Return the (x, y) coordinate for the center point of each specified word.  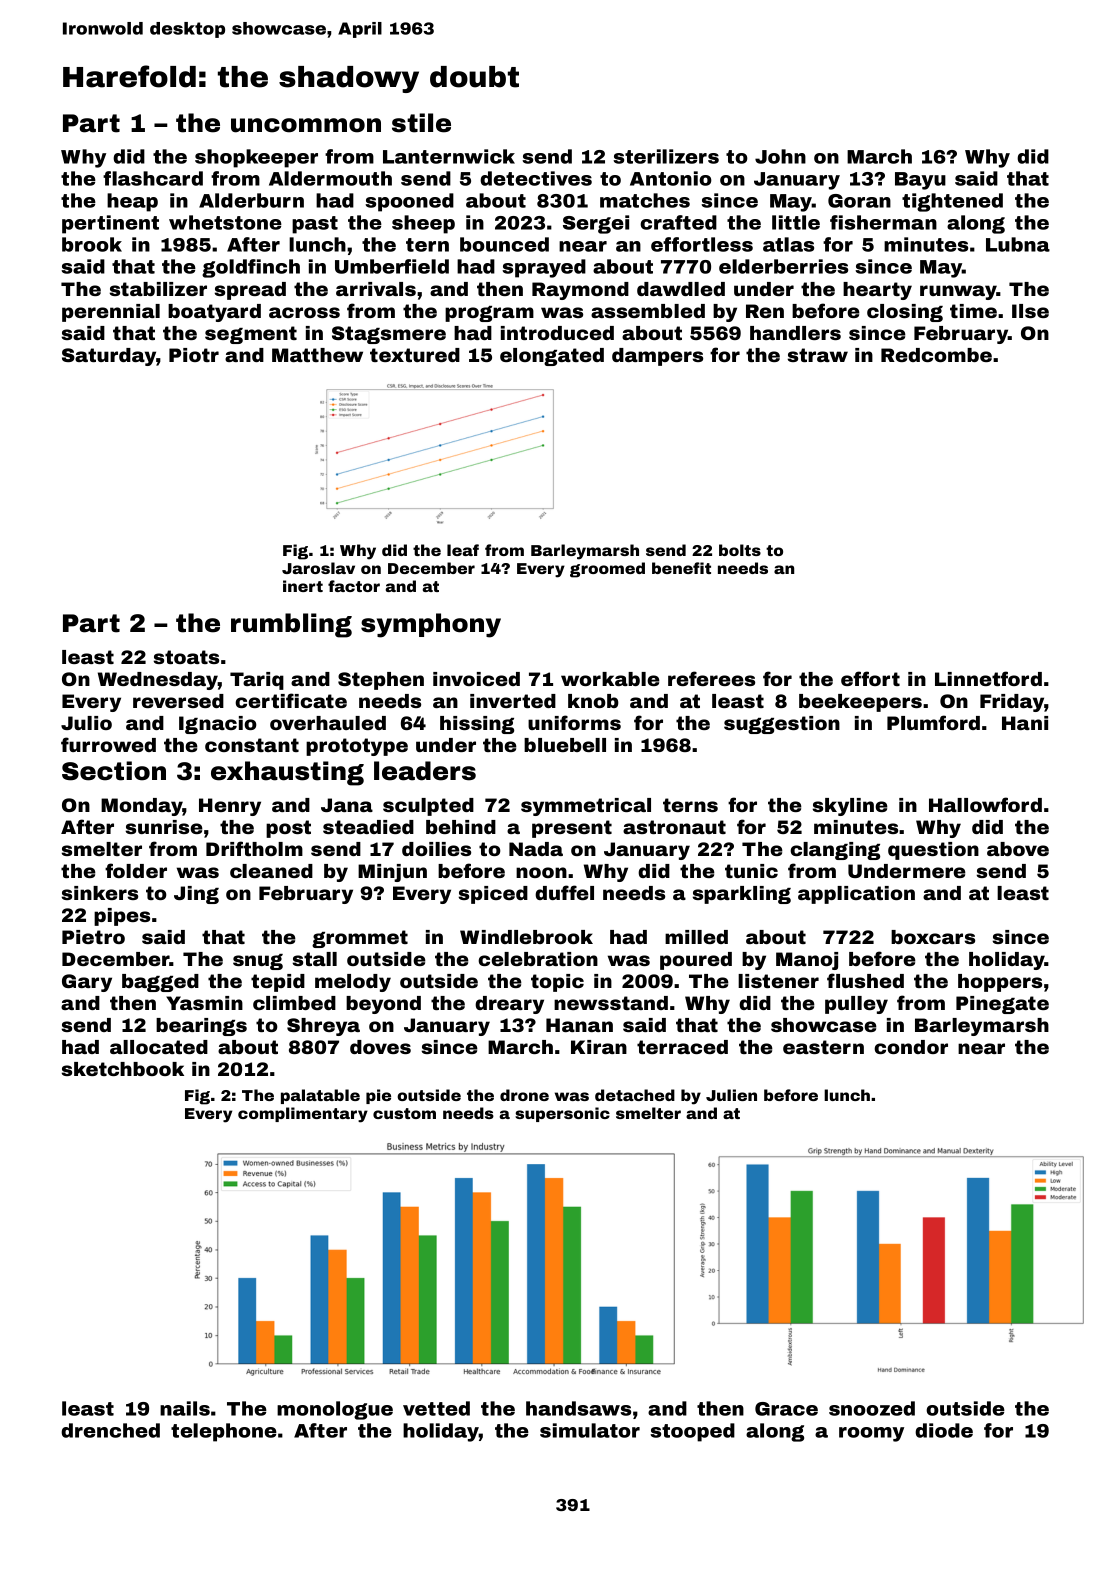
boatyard (214, 313)
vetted (436, 1408)
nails (185, 1408)
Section (114, 771)
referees (711, 678)
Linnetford (988, 678)
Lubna (1018, 244)
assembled (648, 311)
